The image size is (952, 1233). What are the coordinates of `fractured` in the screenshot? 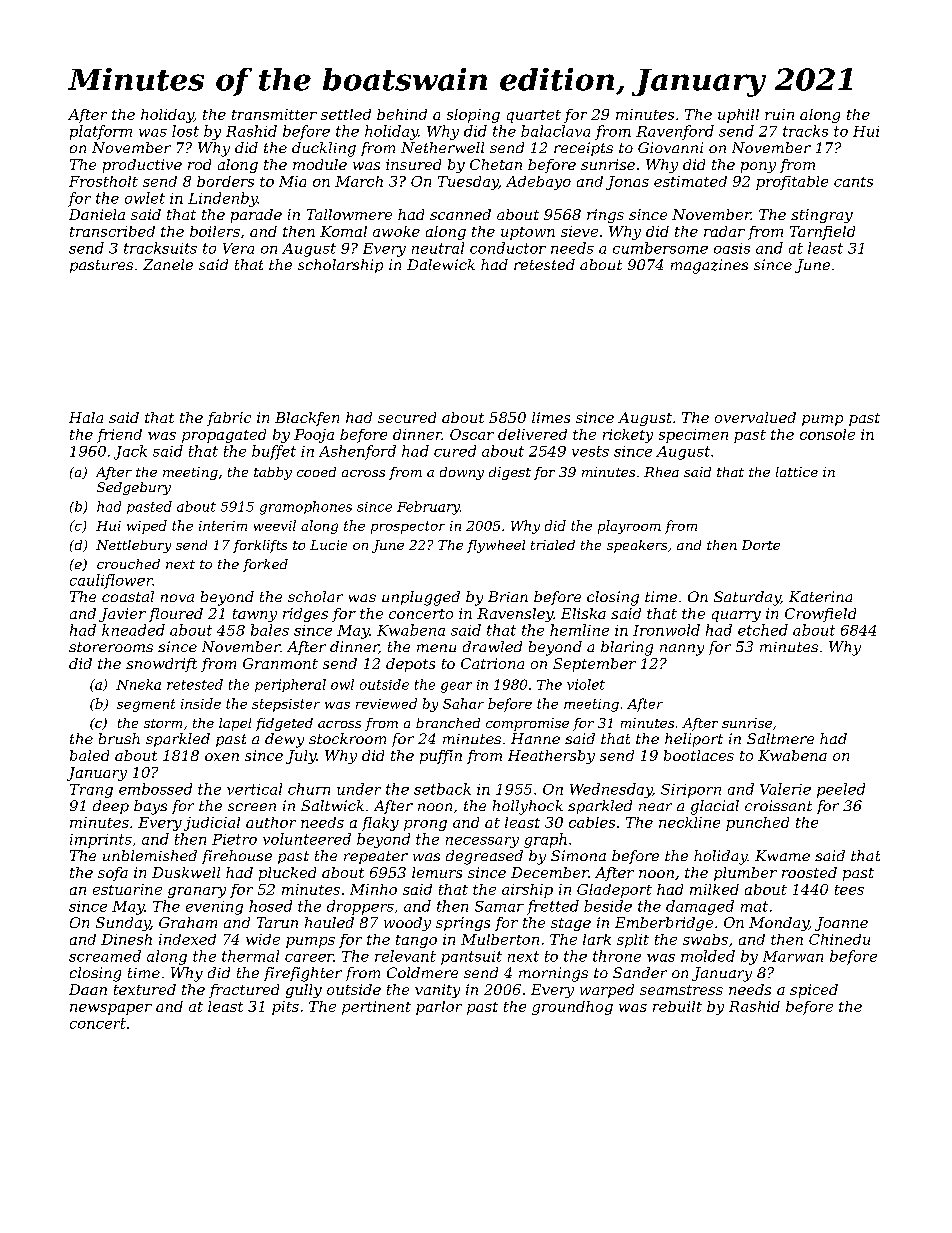 It's located at (244, 991).
